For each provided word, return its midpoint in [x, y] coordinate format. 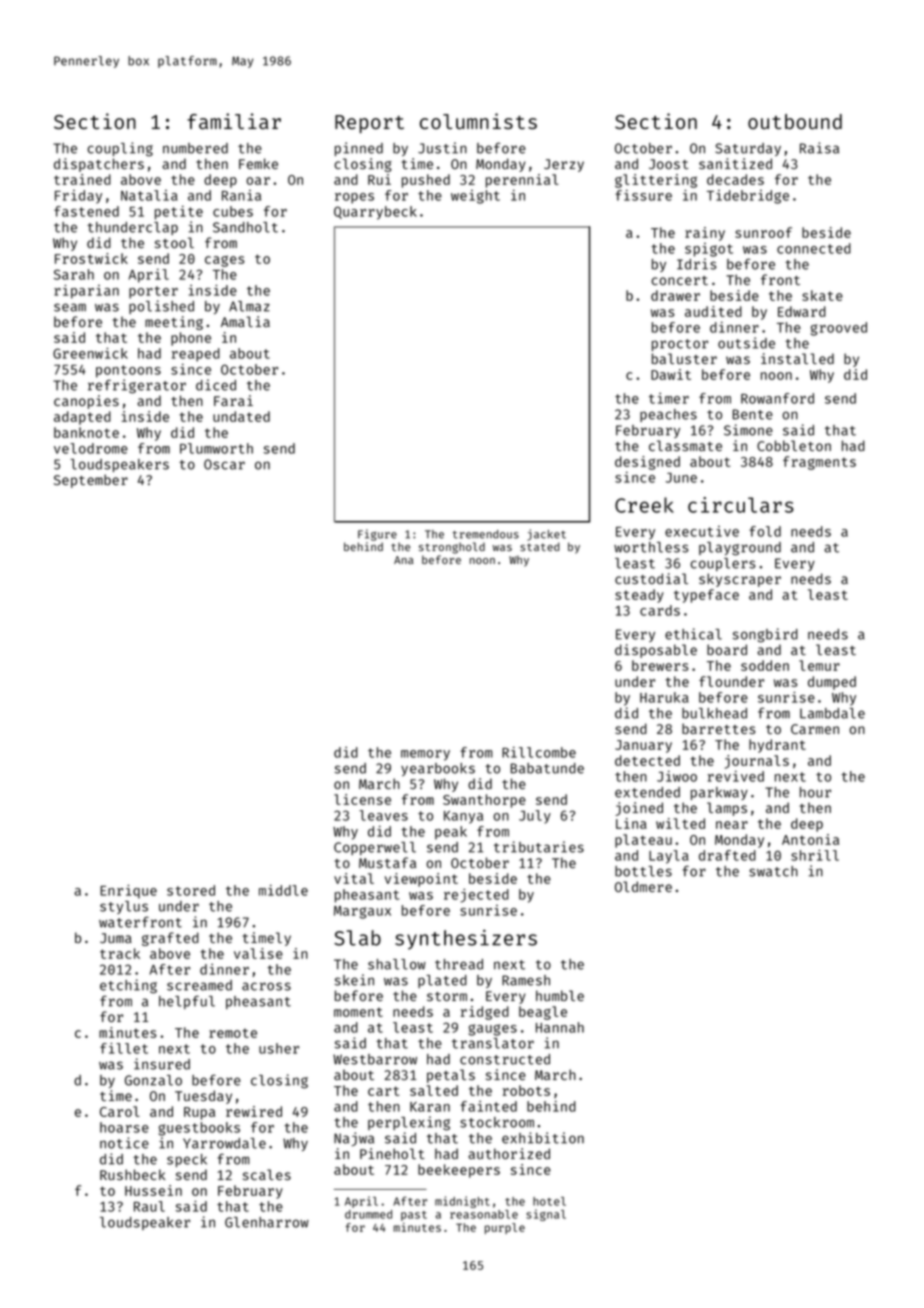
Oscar [224, 464]
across [266, 986]
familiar [234, 121]
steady [639, 596]
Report [369, 124]
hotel [549, 1201]
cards [660, 610]
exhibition [543, 1138]
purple [505, 1228]
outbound [795, 121]
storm [447, 996]
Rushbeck [132, 1174]
